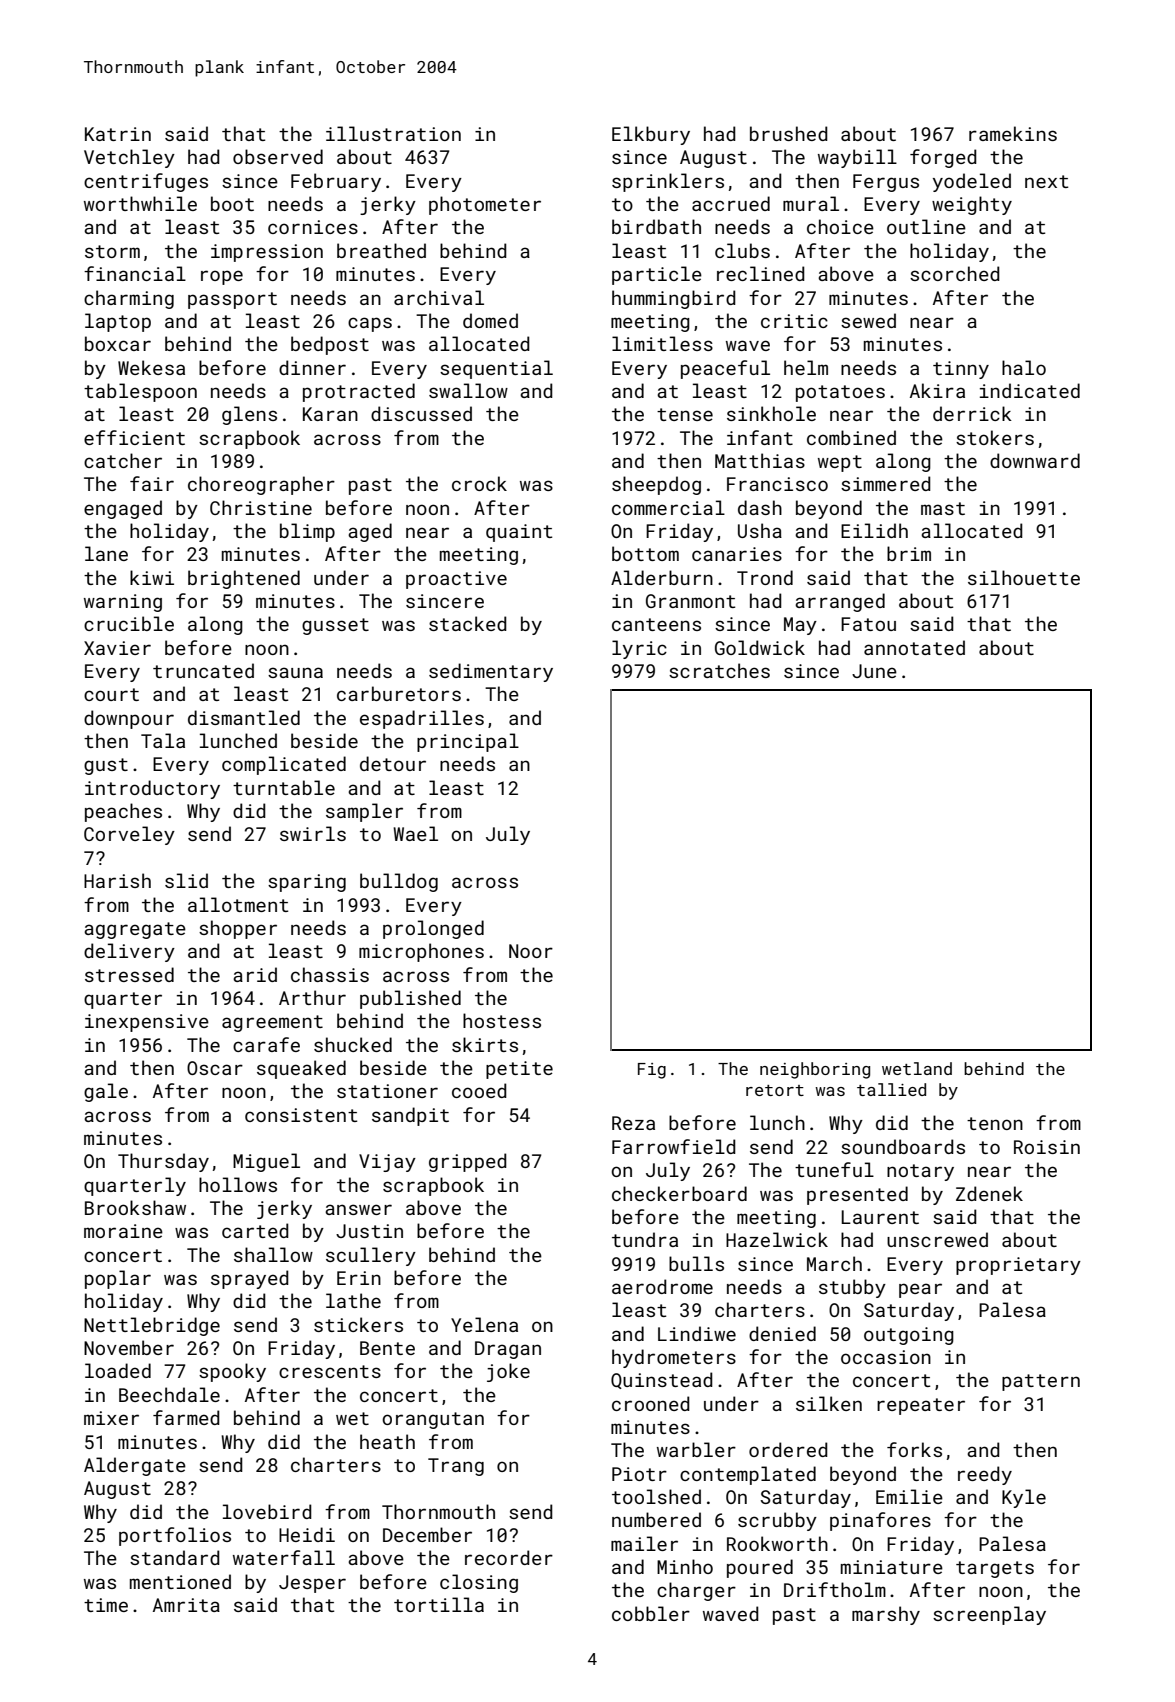 This screenshot has height=1702, width=1175. What do you see at coordinates (657, 275) in the screenshot?
I see `particle` at bounding box center [657, 275].
